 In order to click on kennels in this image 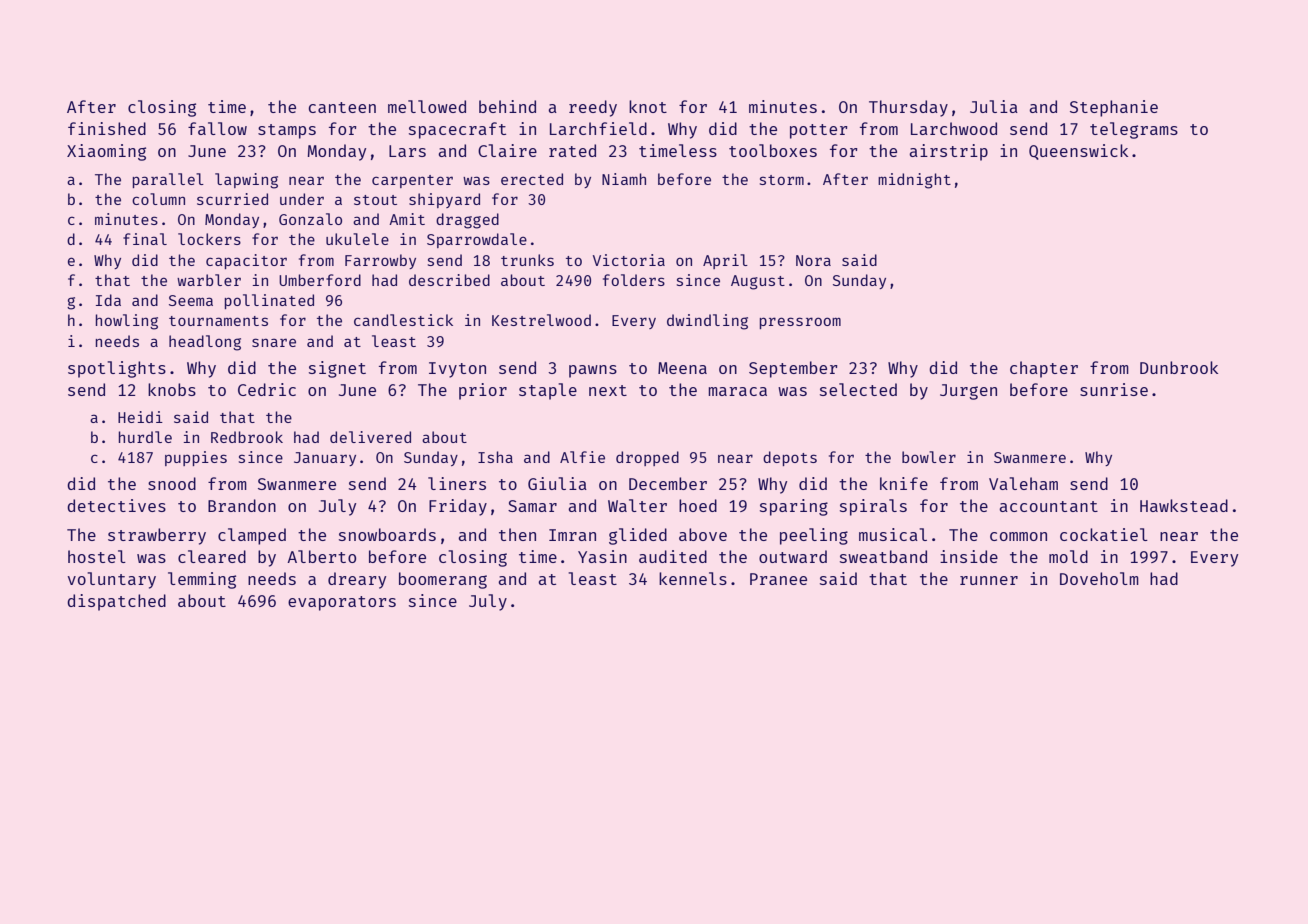, I will do `click(693, 578)`.
